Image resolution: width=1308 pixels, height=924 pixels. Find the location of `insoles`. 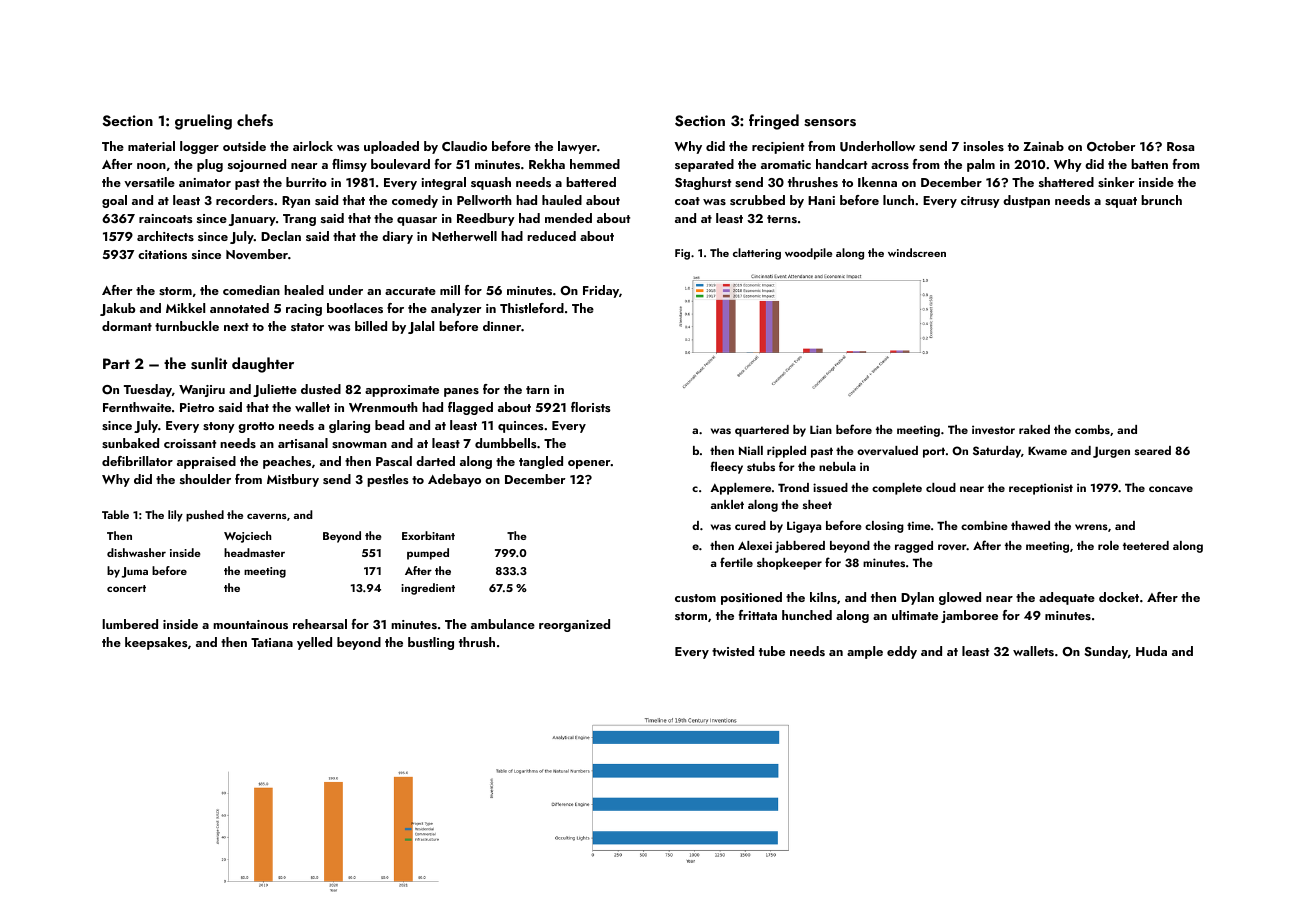

insoles is located at coordinates (984, 146).
